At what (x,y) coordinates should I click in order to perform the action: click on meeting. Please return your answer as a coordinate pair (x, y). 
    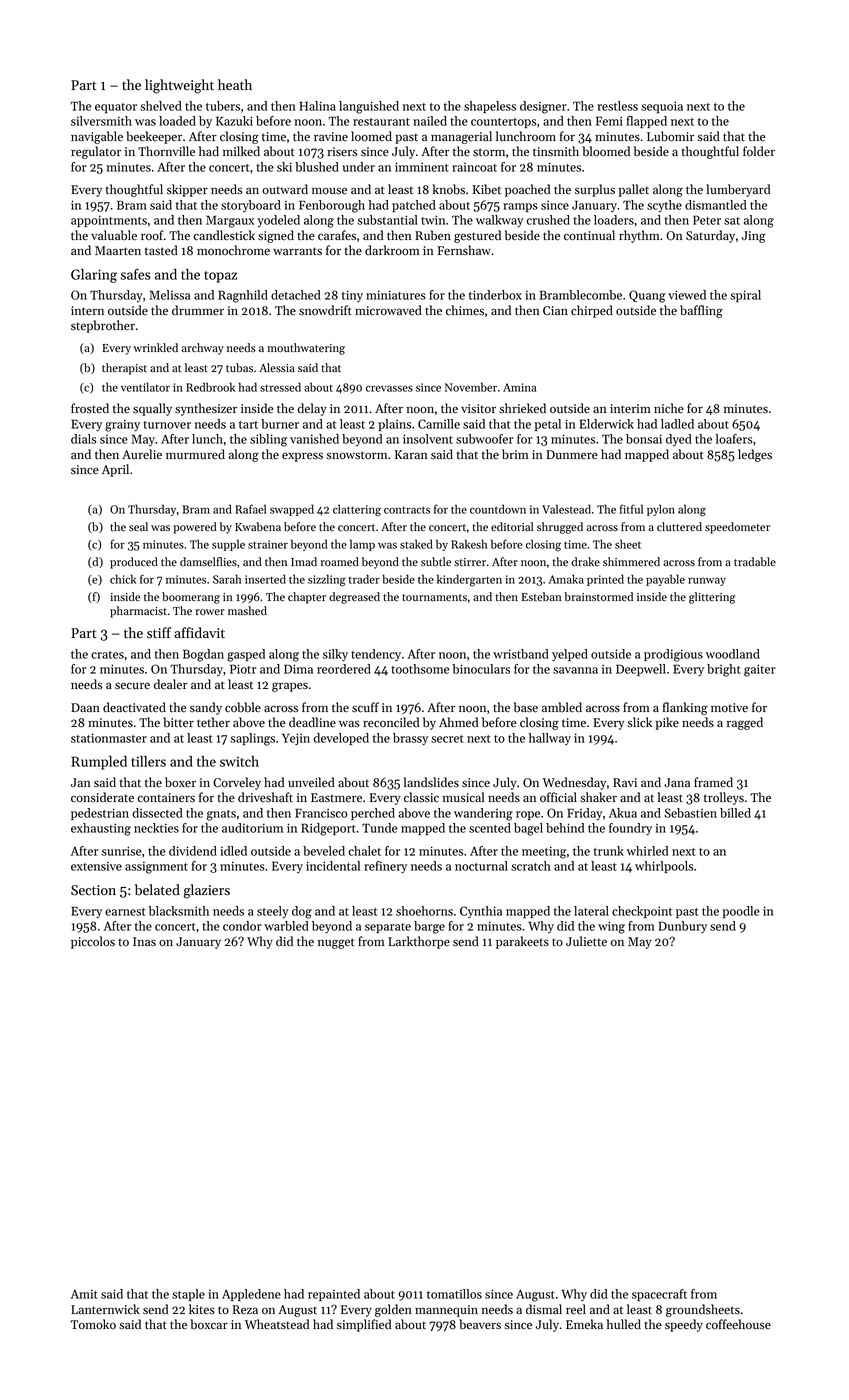
    Looking at the image, I should click on (544, 852).
